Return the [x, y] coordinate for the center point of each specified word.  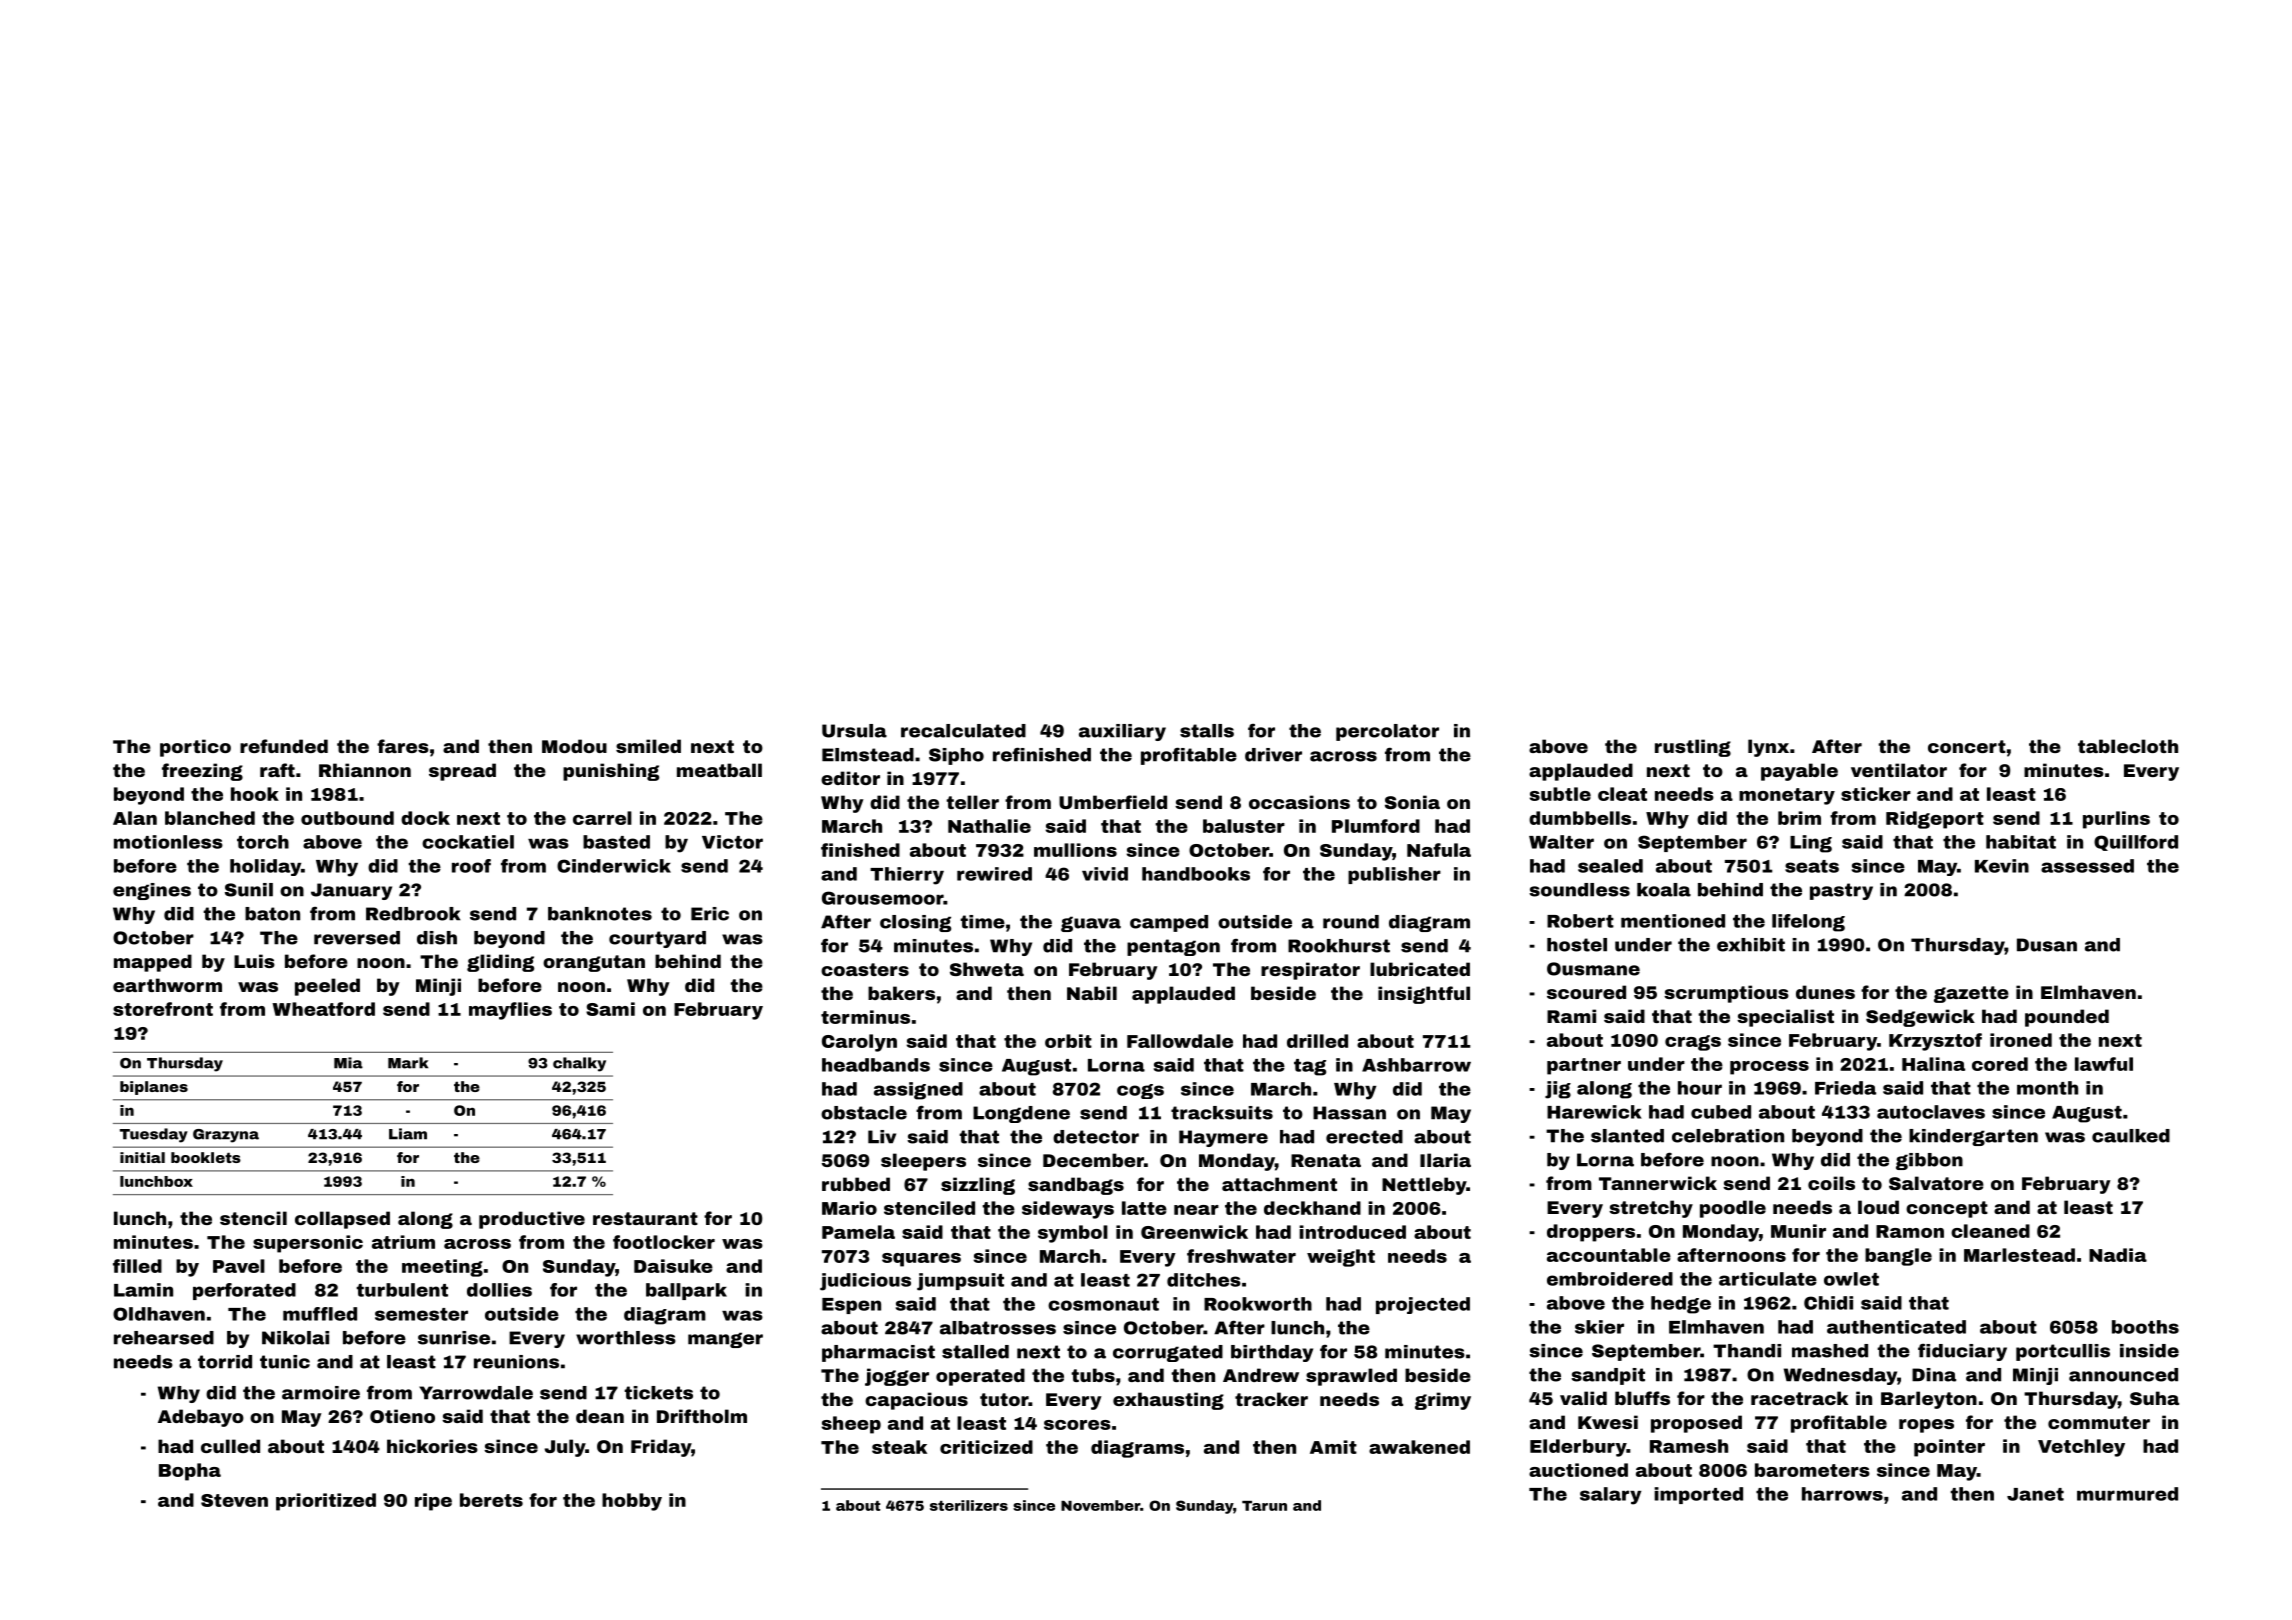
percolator [1387, 732]
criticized [986, 1447]
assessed [2087, 866]
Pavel [239, 1266]
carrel [602, 818]
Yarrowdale [476, 1393]
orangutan [594, 963]
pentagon [1173, 947]
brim [1799, 818]
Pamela [858, 1232]
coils [1831, 1183]
